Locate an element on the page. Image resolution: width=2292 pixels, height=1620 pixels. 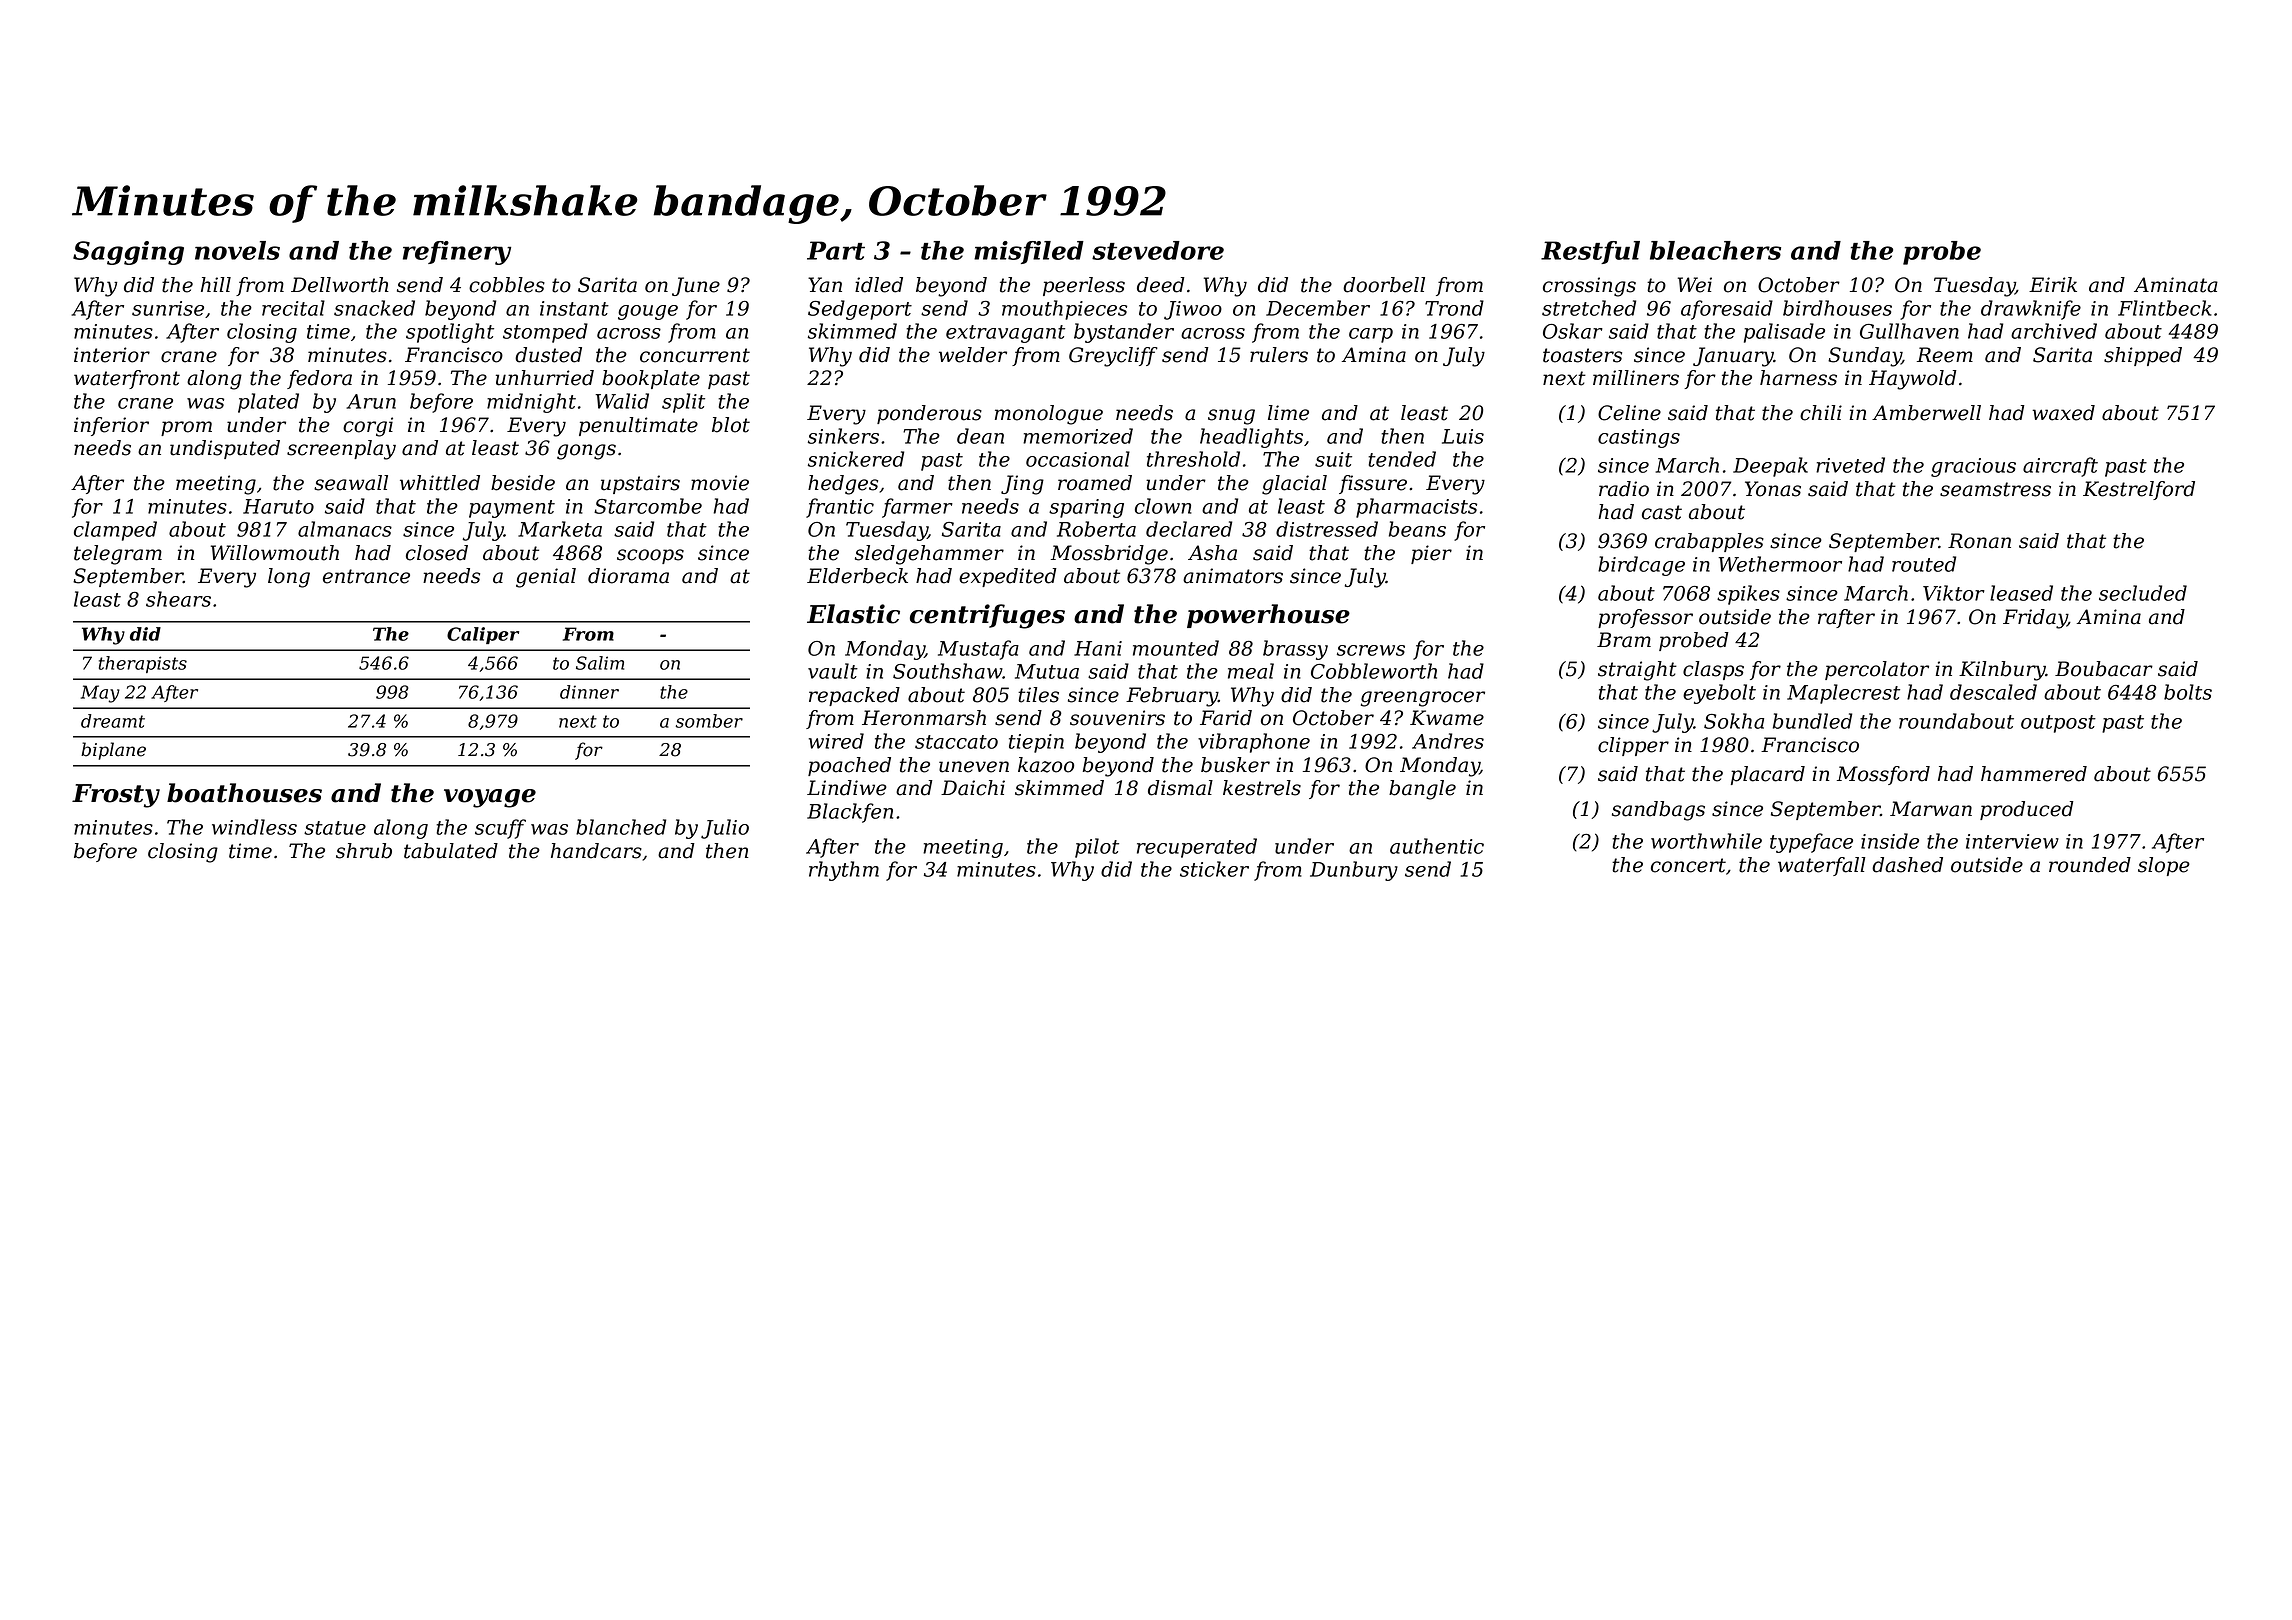
undisputed is located at coordinates (225, 449).
